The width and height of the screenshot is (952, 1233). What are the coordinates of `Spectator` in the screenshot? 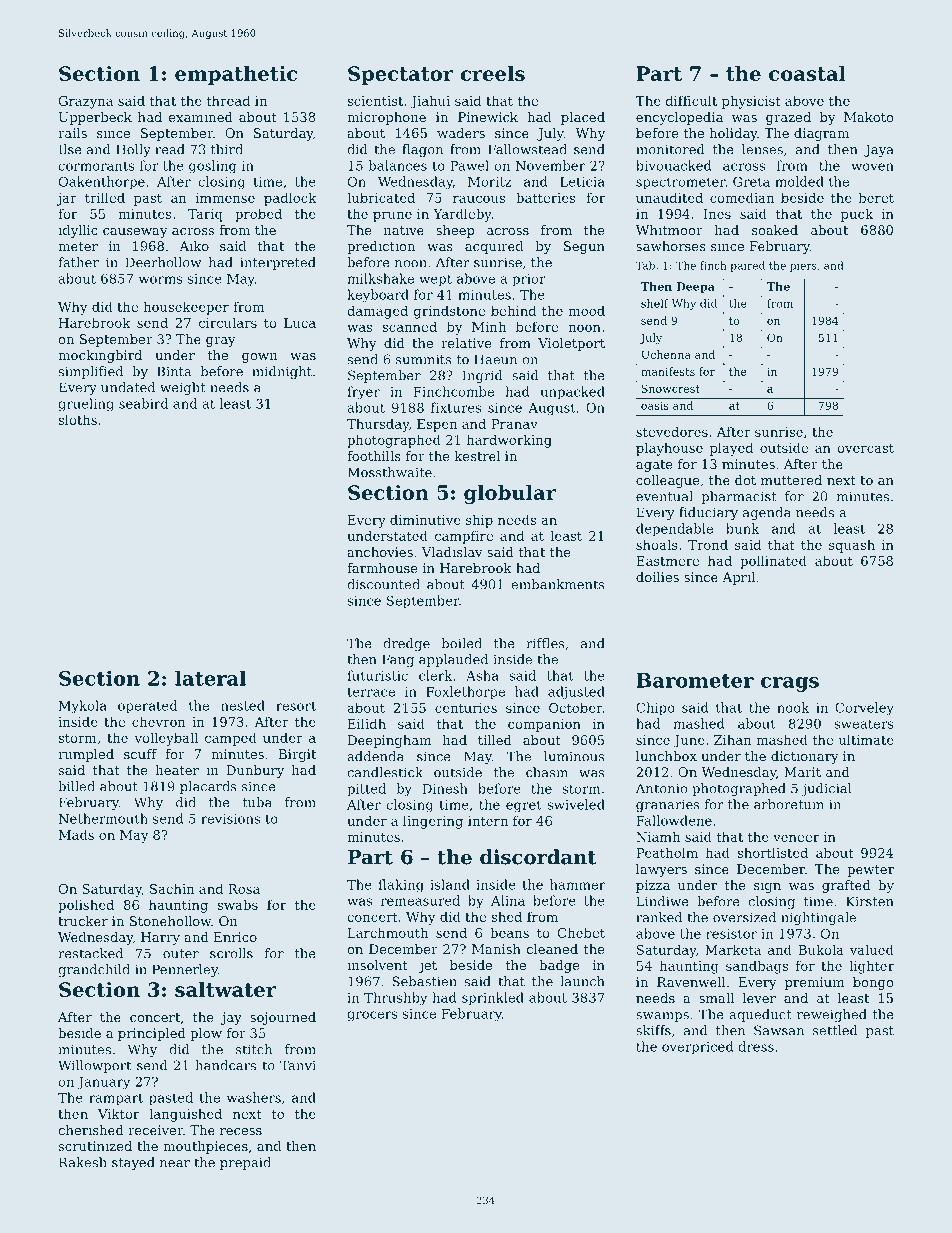 It's located at (400, 75).
